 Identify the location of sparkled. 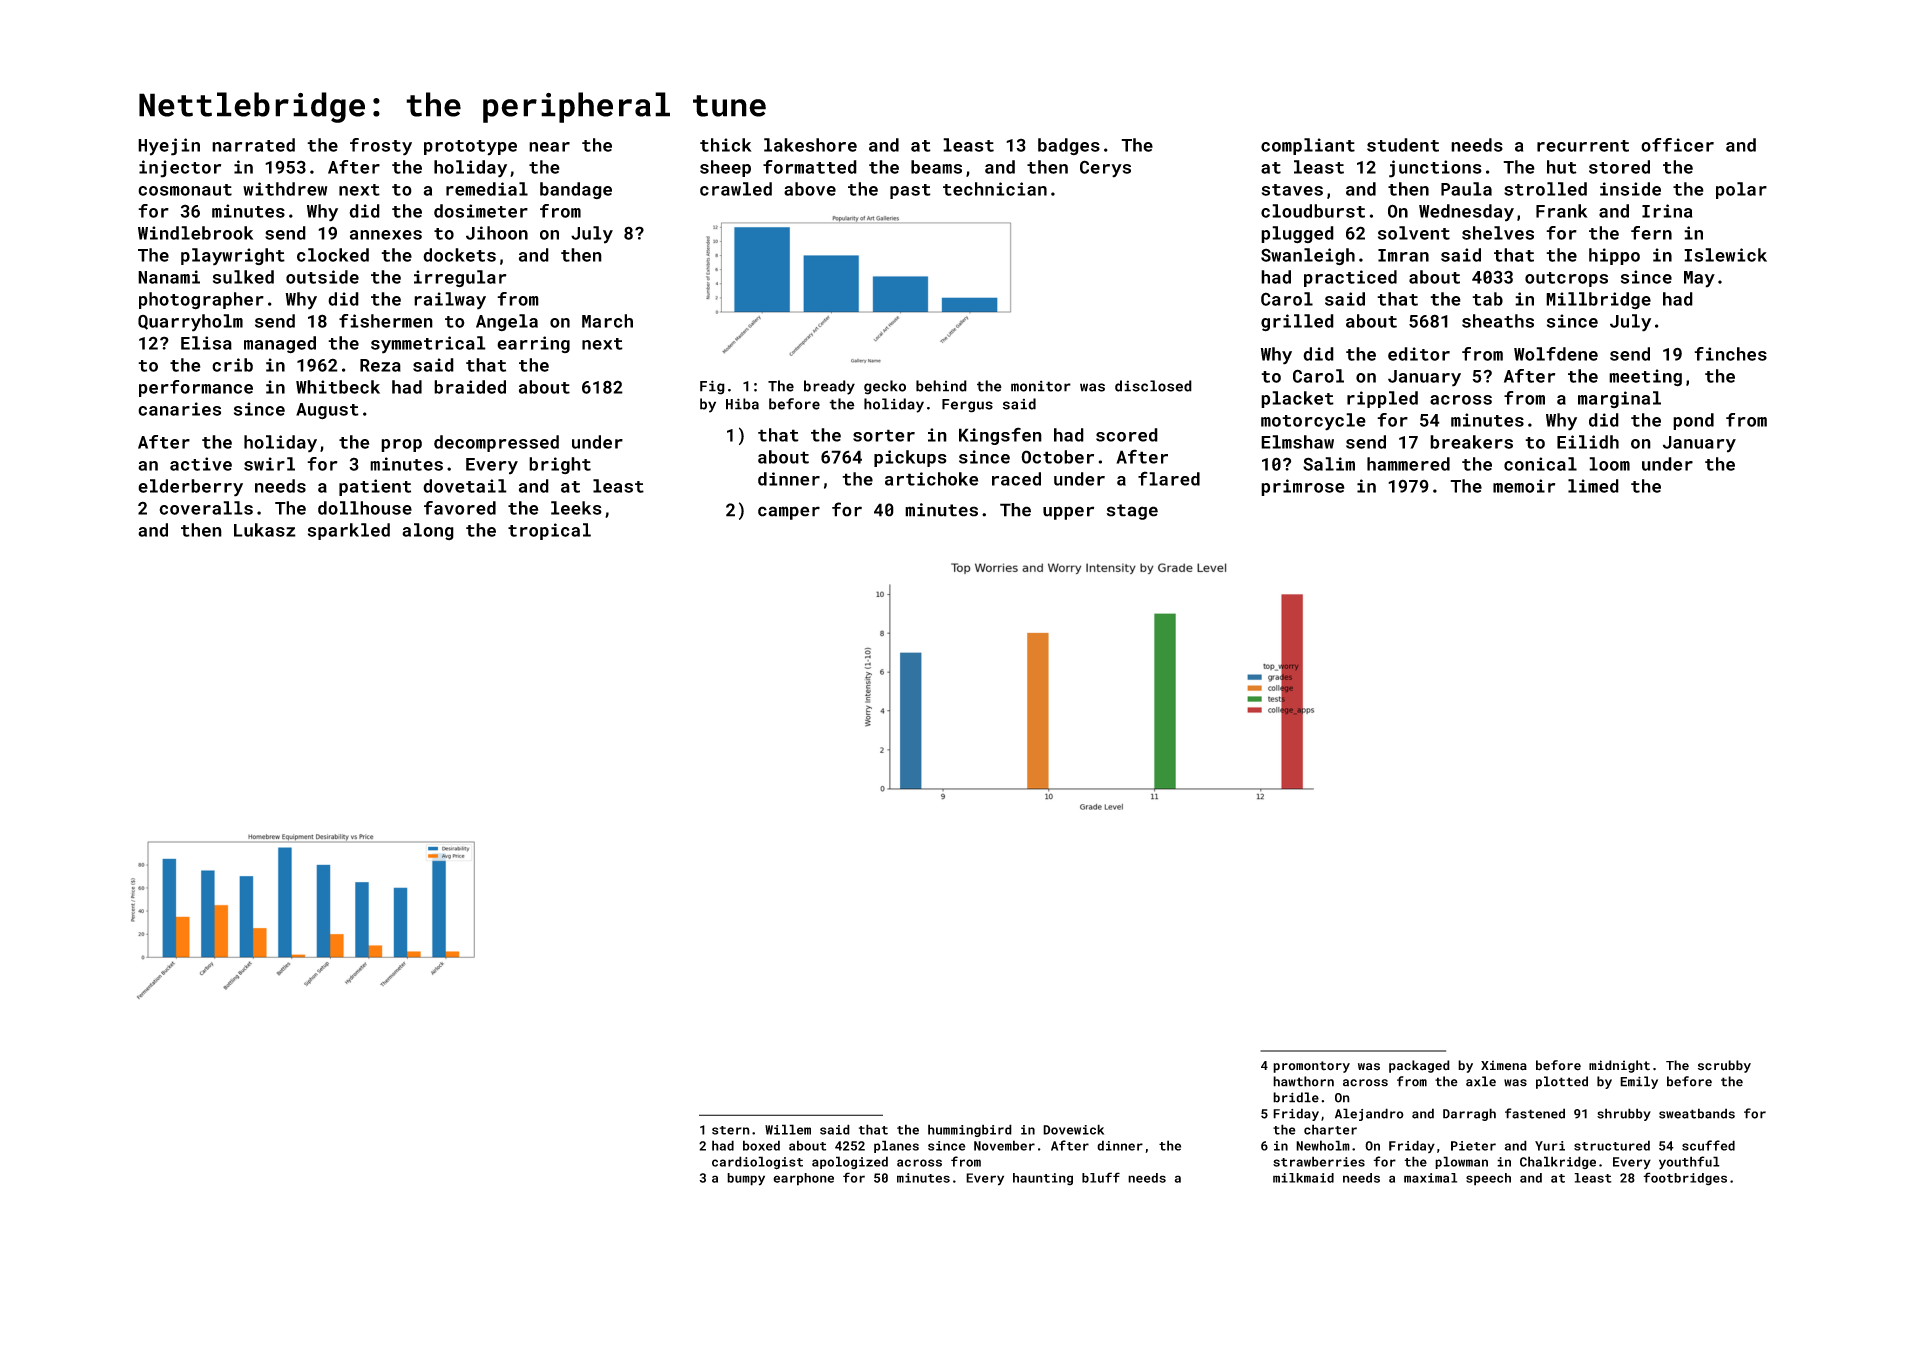
(349, 531).
